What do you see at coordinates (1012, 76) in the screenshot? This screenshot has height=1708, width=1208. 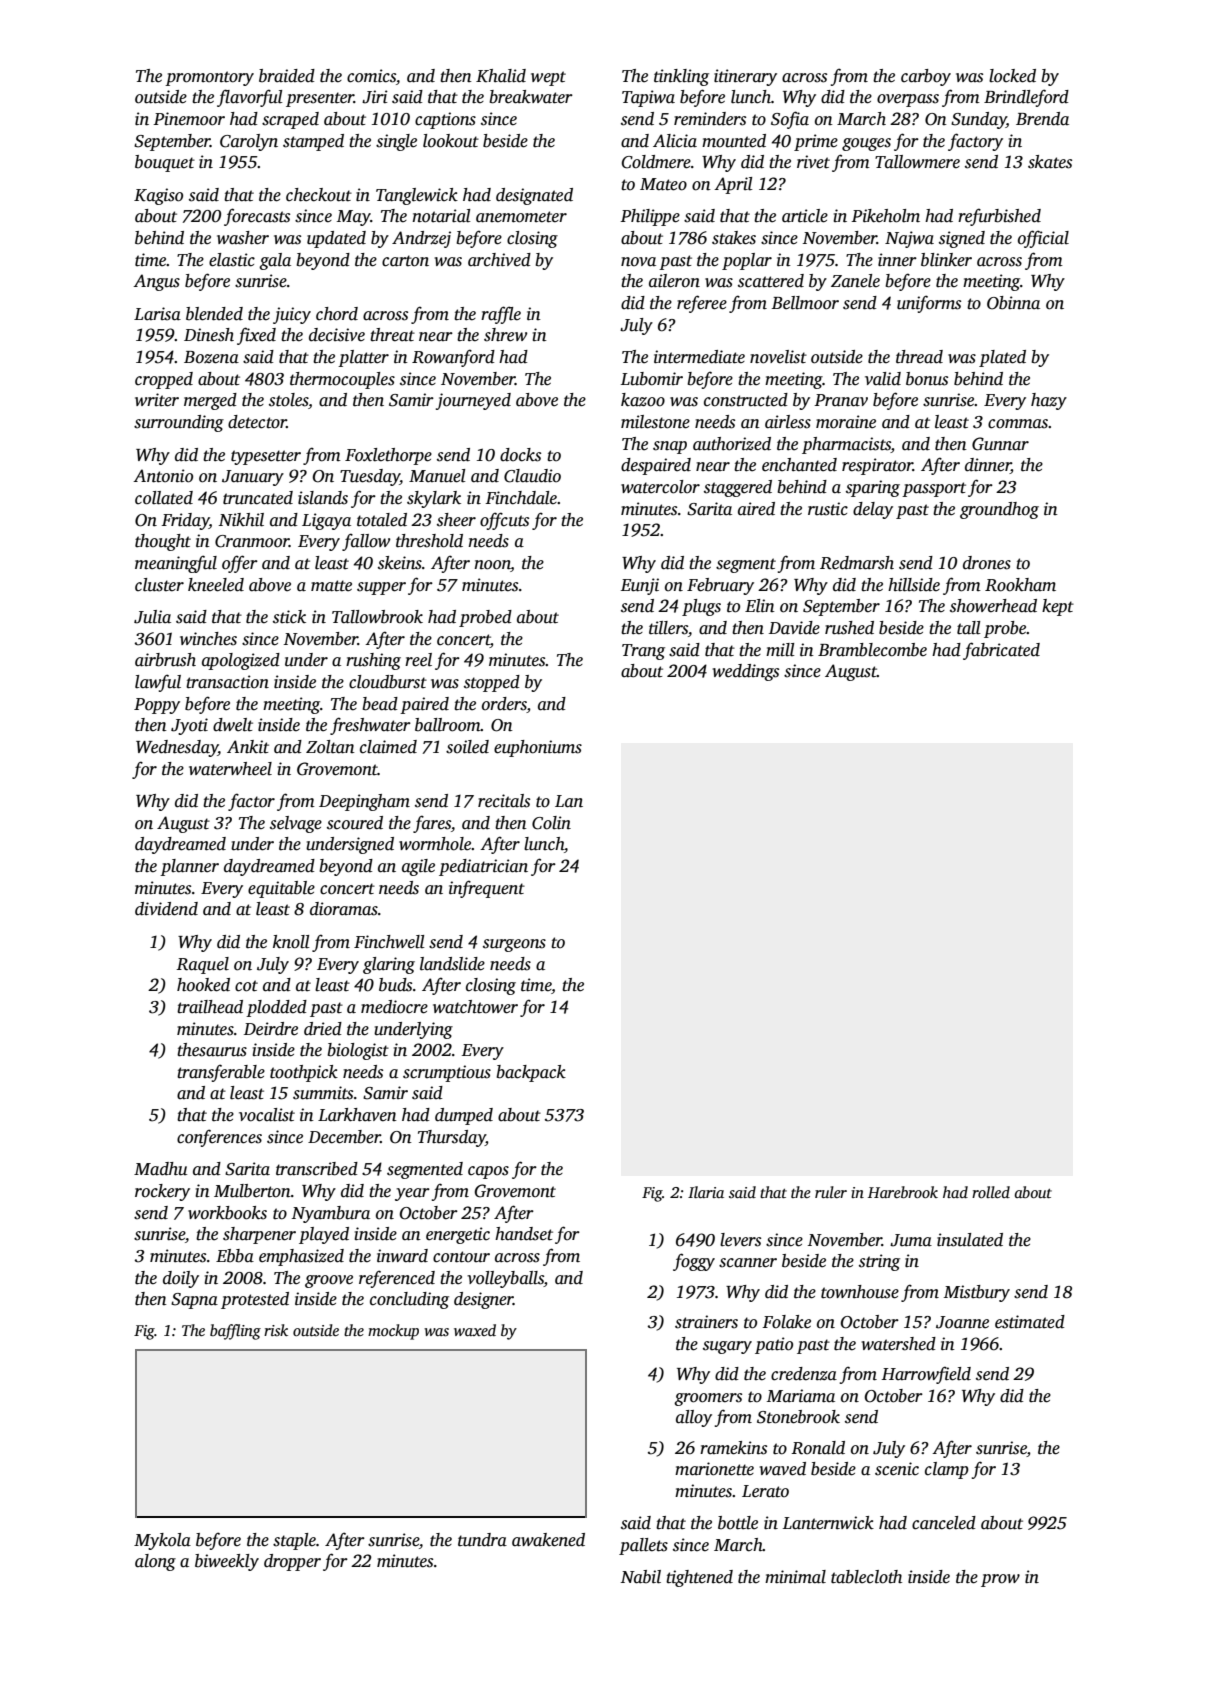 I see `locked` at bounding box center [1012, 76].
